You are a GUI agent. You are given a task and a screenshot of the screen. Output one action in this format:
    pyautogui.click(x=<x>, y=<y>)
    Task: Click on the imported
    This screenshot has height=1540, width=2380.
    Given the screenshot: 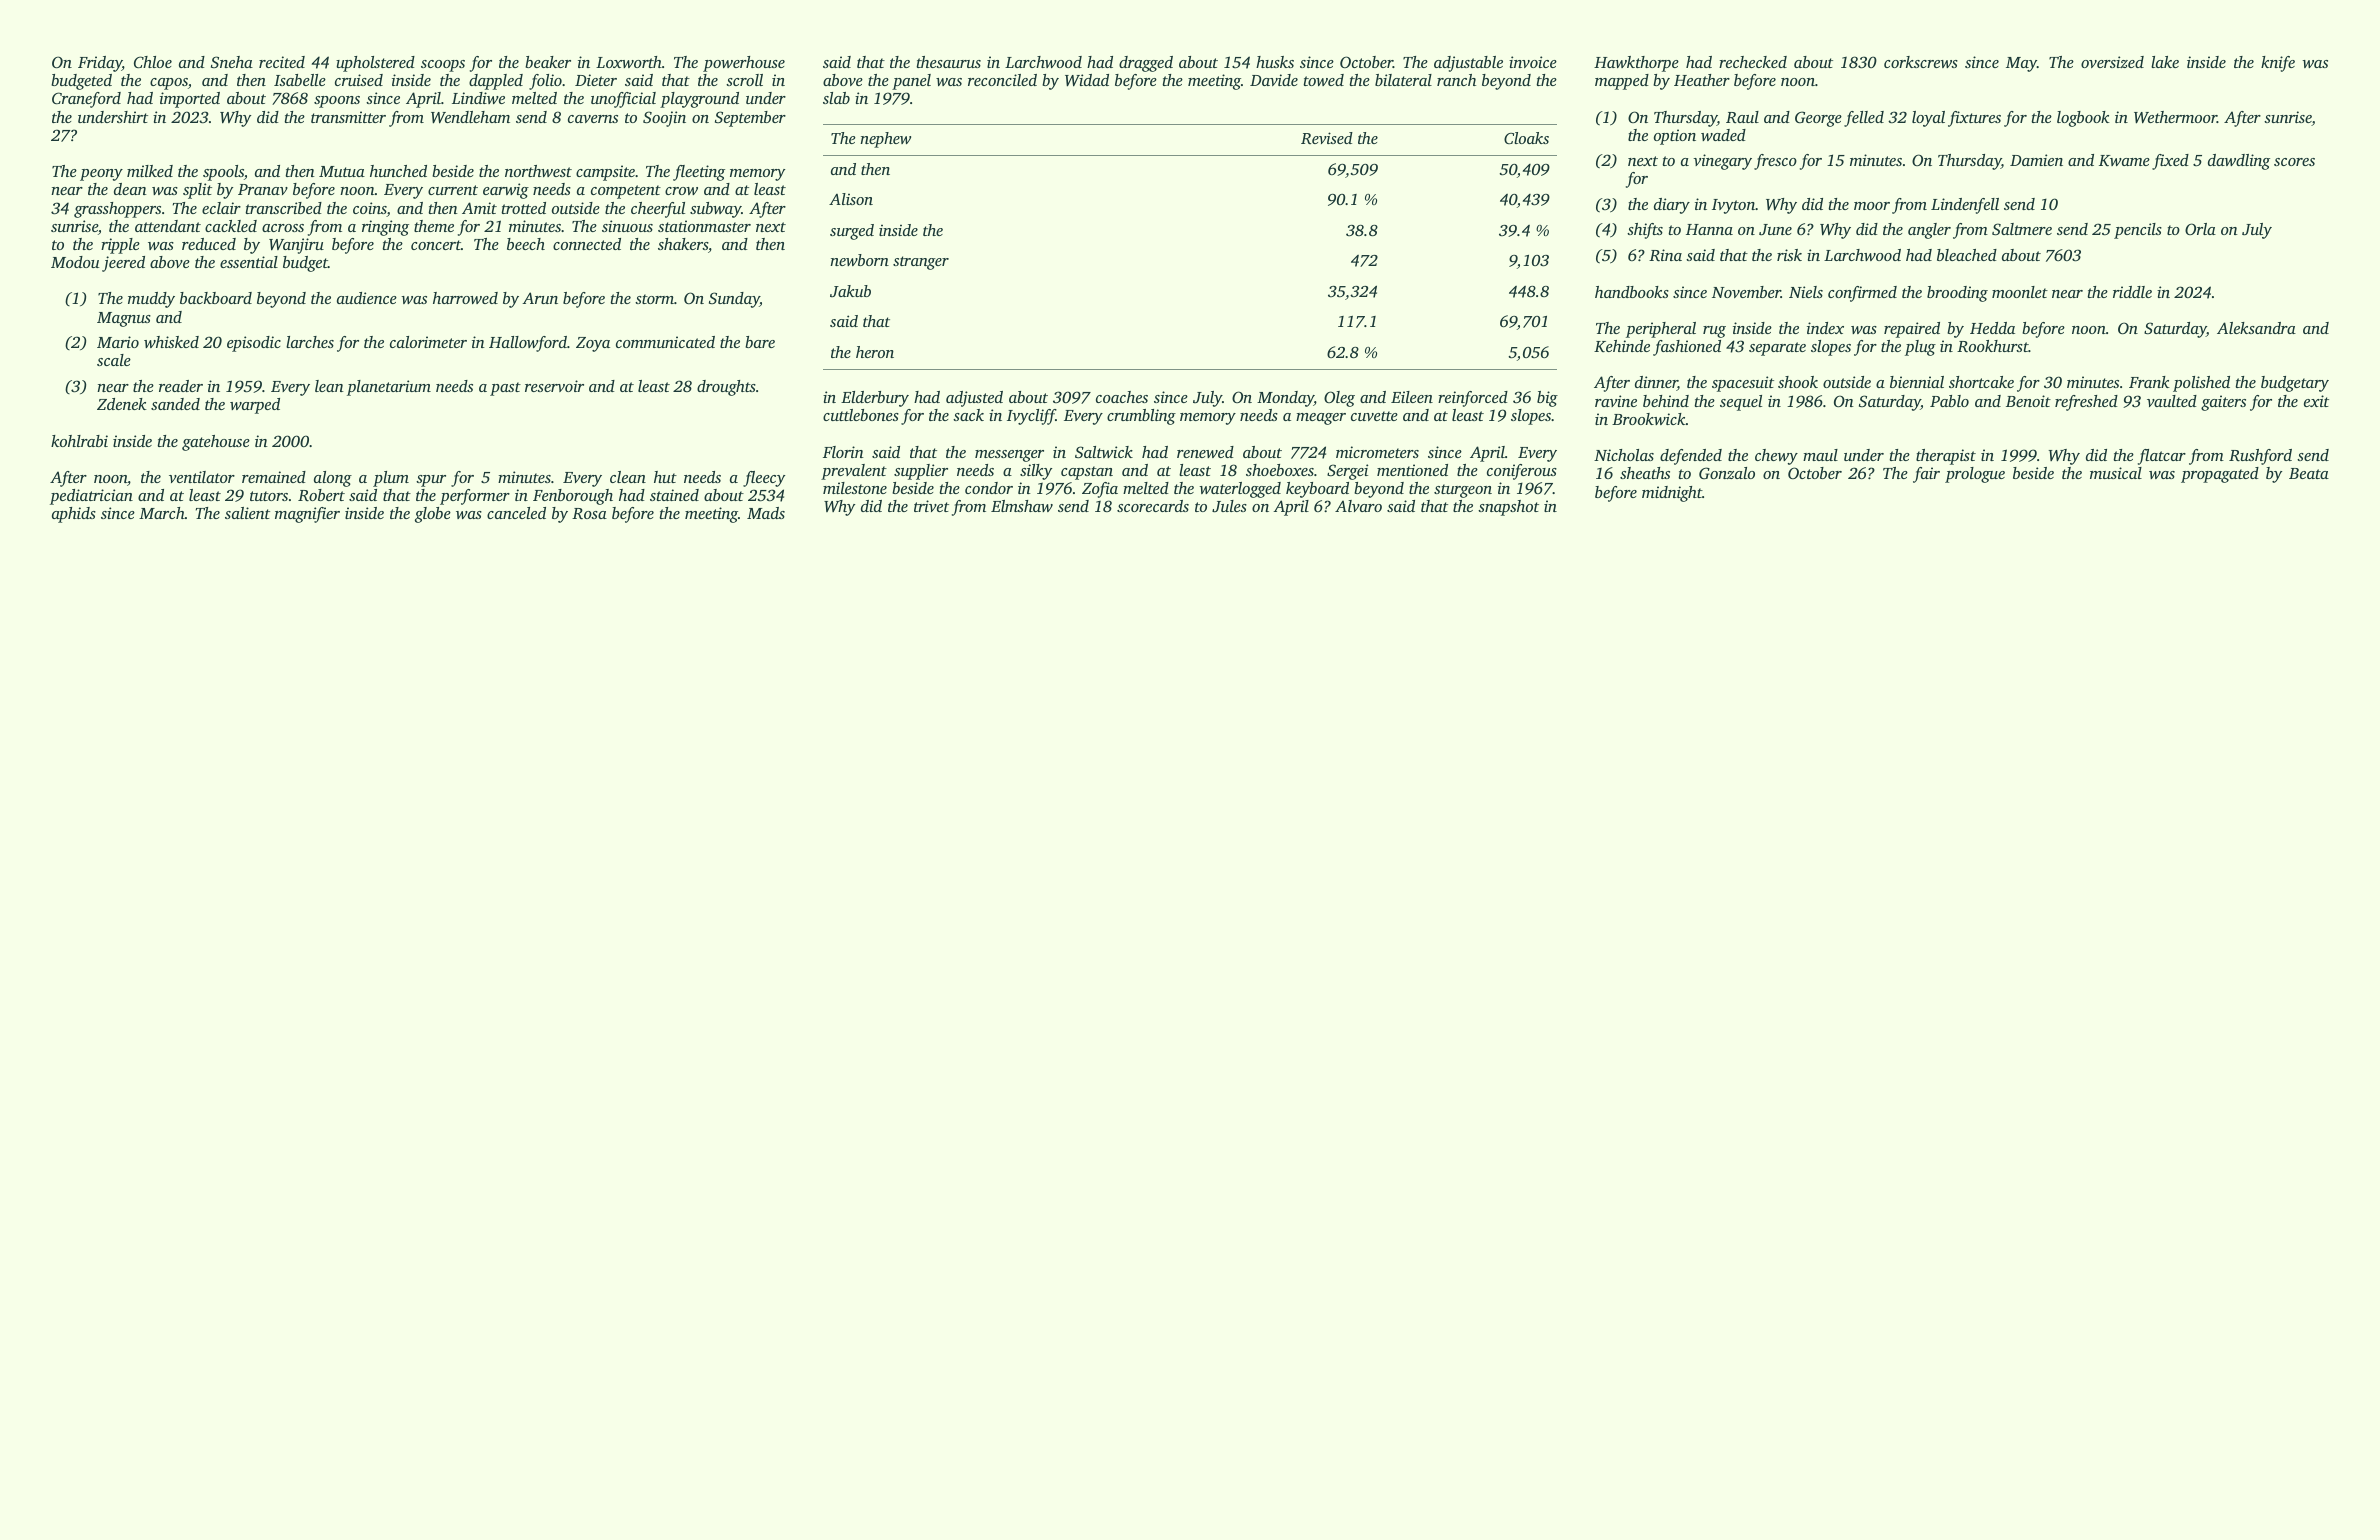 What is the action you would take?
    pyautogui.click(x=190, y=100)
